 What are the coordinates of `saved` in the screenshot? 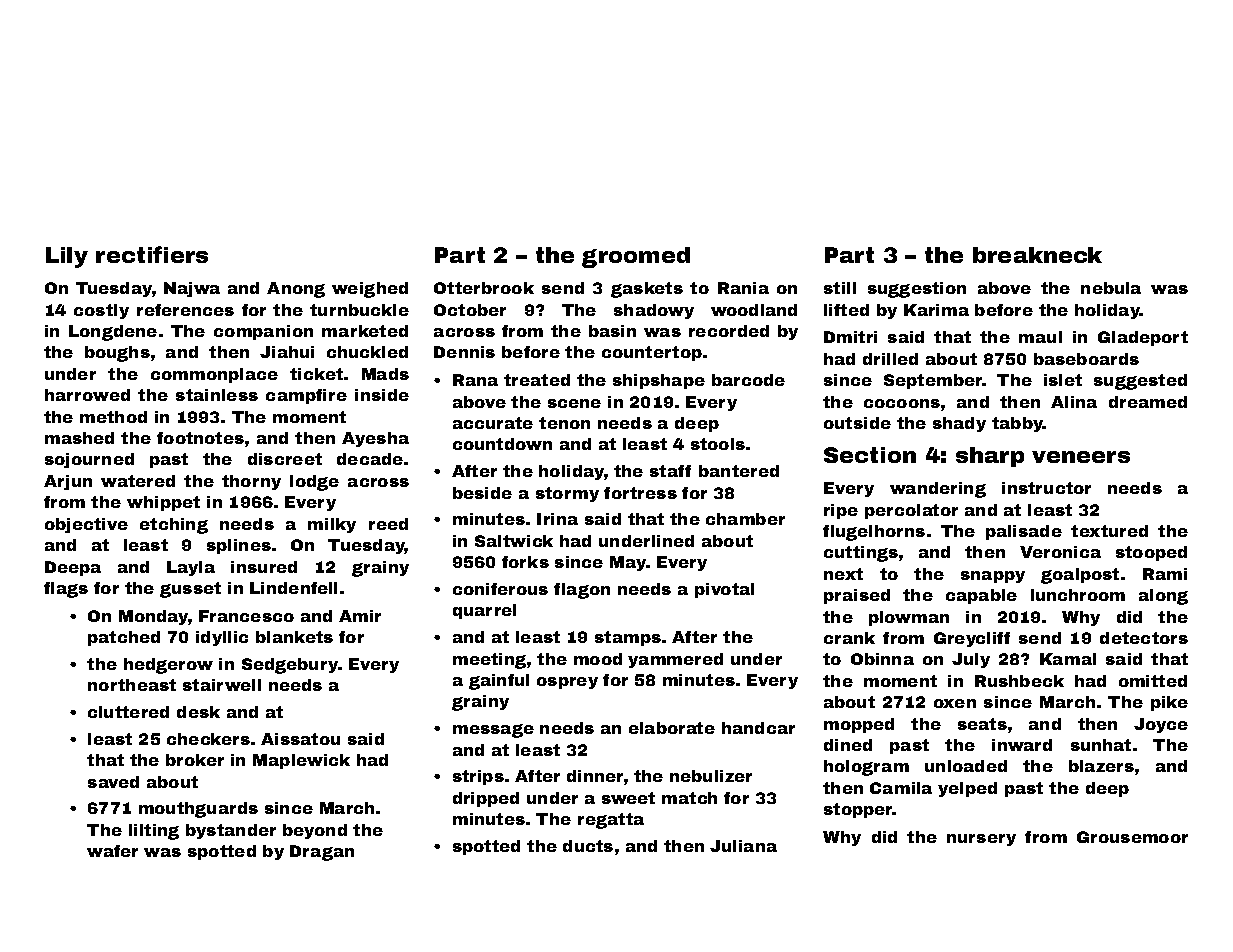 It's located at (113, 782).
